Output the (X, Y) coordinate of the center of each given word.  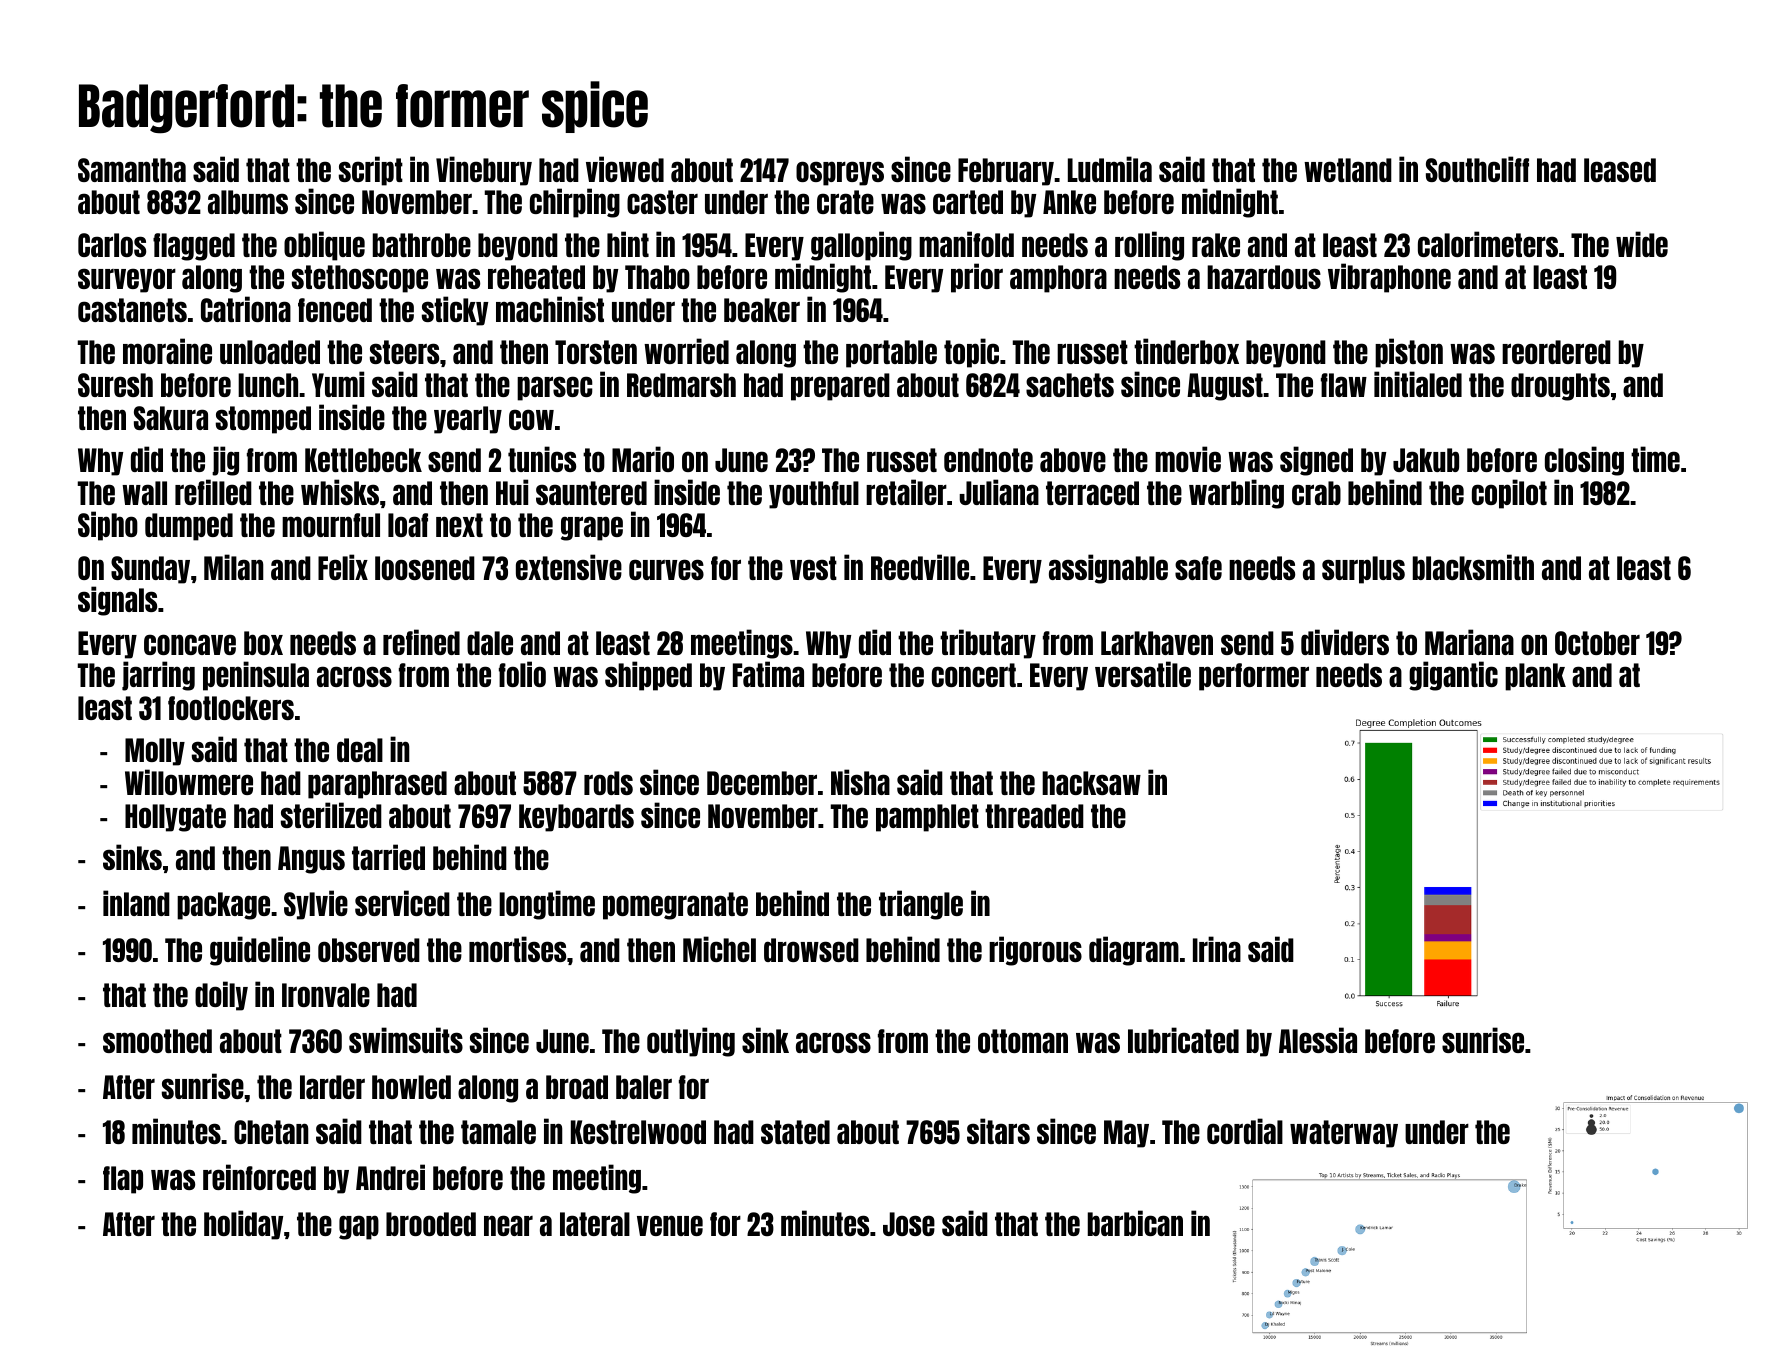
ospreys (840, 173)
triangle (921, 905)
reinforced (259, 1177)
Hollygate (175, 818)
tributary (988, 644)
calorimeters (1488, 244)
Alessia (1318, 1040)
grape (592, 528)
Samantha (132, 170)
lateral (595, 1224)
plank (1535, 677)
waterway (1344, 1134)
